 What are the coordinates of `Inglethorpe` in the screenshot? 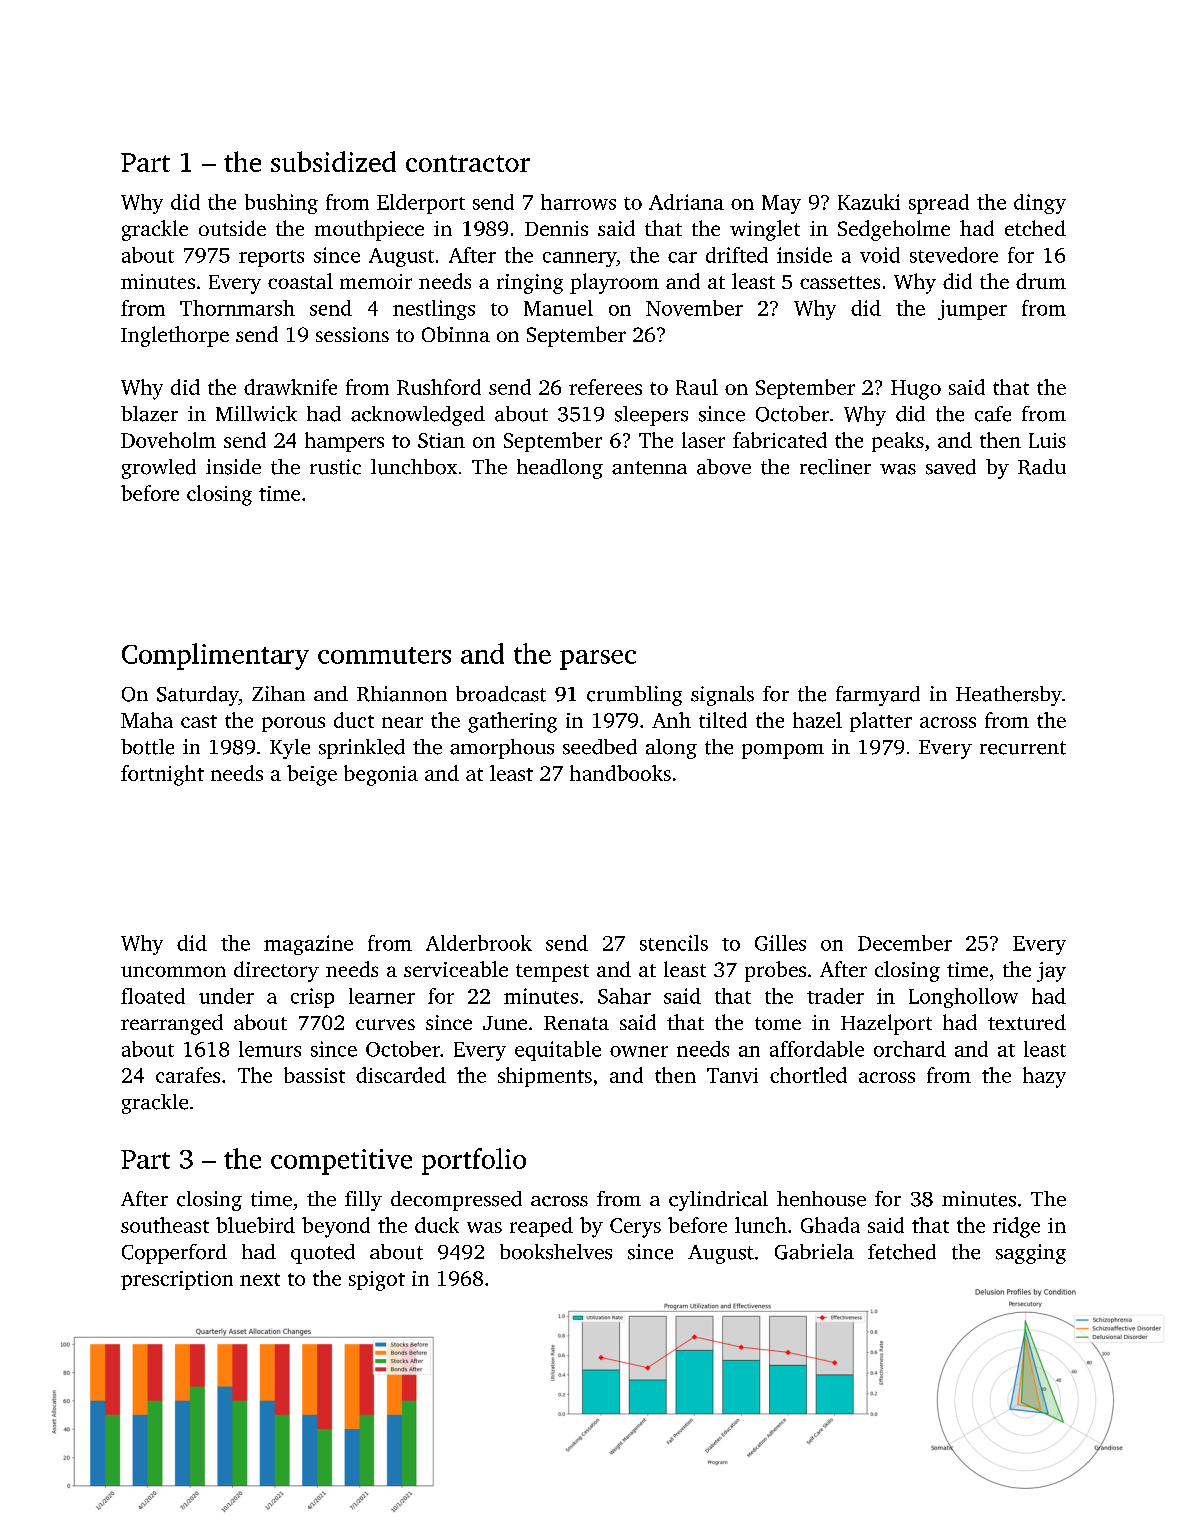 It's located at (175, 336).
